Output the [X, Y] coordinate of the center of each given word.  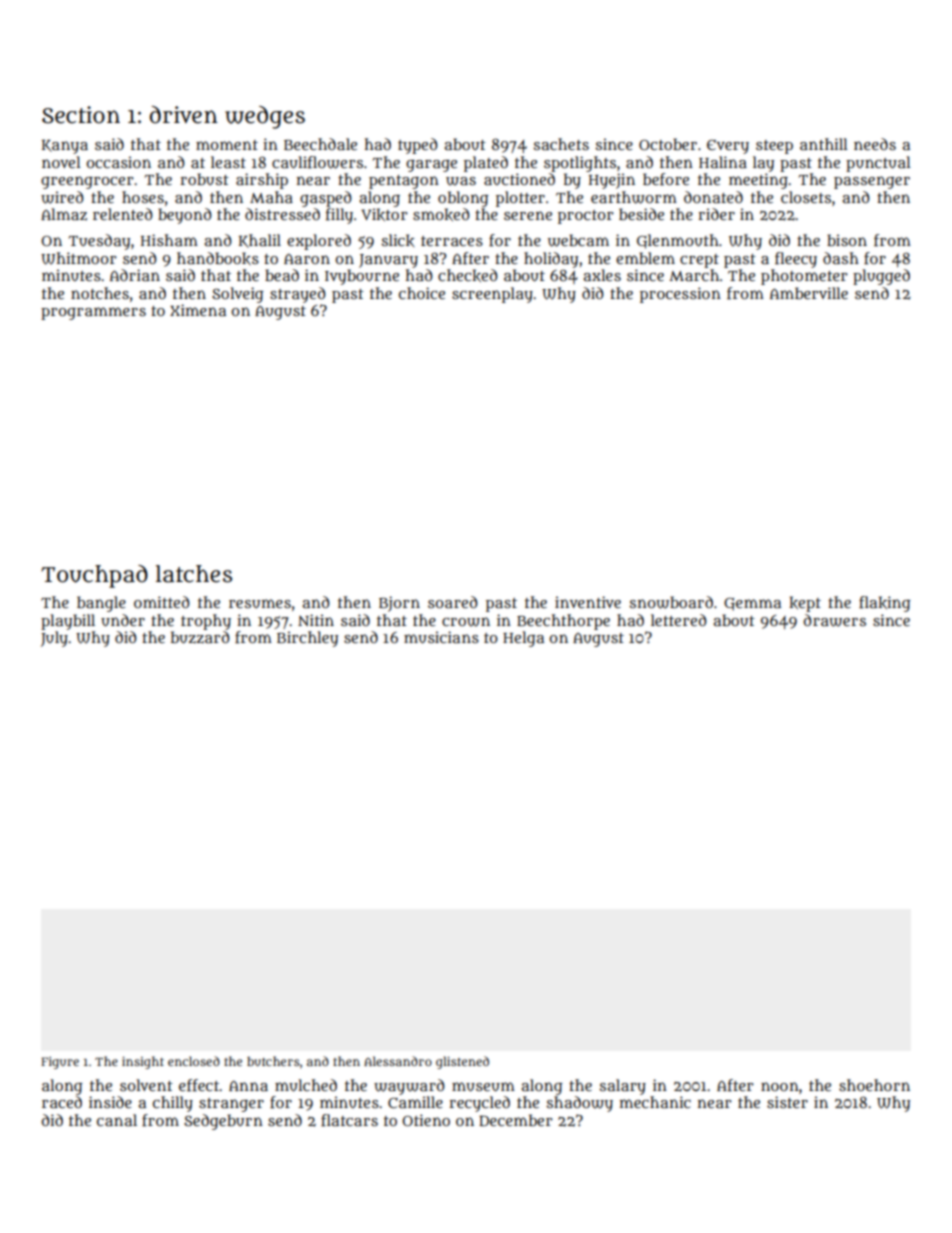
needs [875, 144]
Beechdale [320, 144]
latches [194, 574]
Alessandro [398, 1061]
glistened [462, 1062]
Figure [60, 1063]
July [54, 639]
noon [780, 1086]
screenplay [492, 295]
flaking [885, 604]
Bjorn [399, 604]
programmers [93, 313]
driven [184, 115]
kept [805, 604]
